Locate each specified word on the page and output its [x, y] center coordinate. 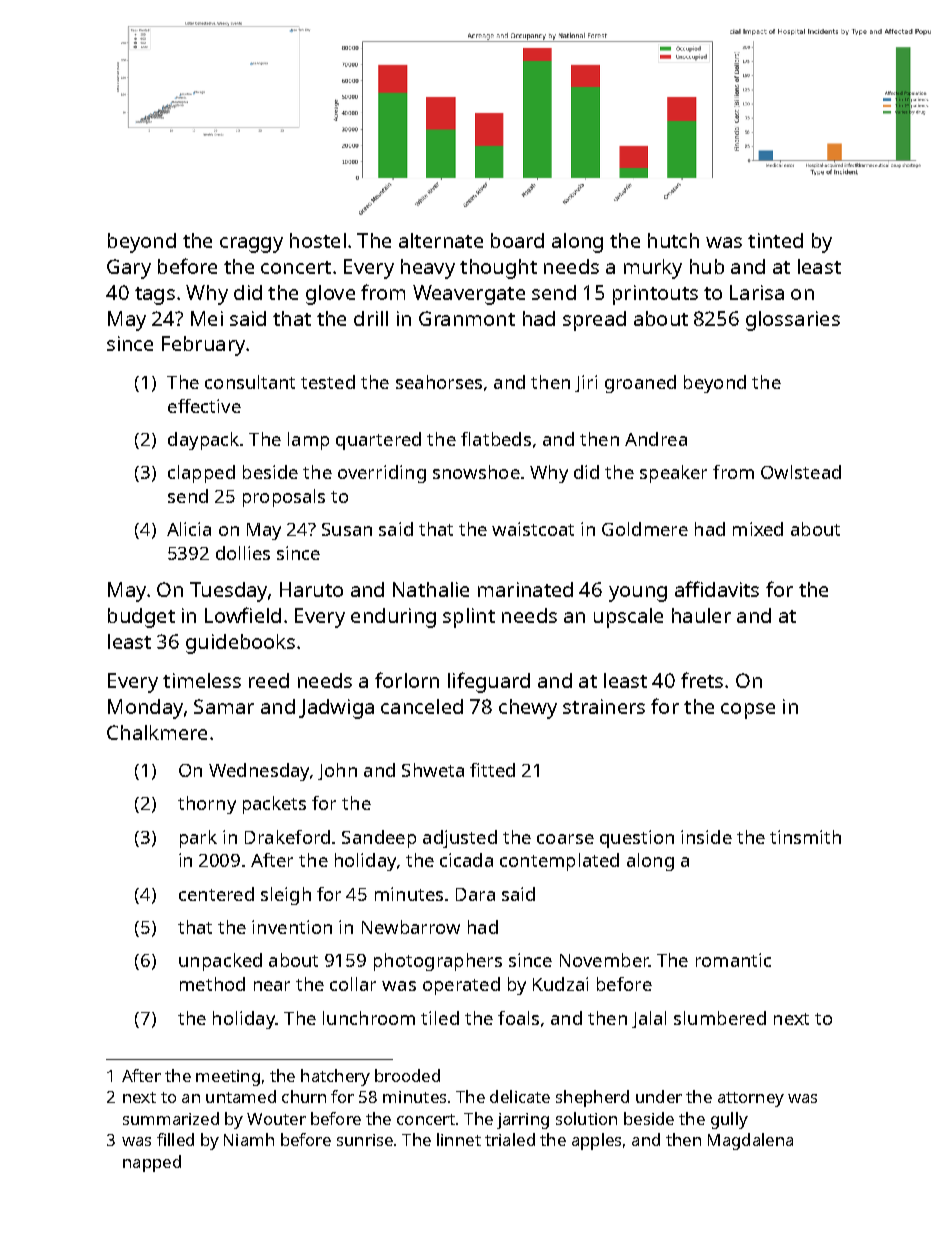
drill [371, 318]
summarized [171, 1118]
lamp [308, 441]
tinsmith [805, 837]
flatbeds [496, 439]
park [198, 839]
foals [518, 1018]
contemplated [559, 862]
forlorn [407, 680]
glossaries [793, 321]
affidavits [717, 589]
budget [141, 618]
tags [155, 296]
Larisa [757, 292]
